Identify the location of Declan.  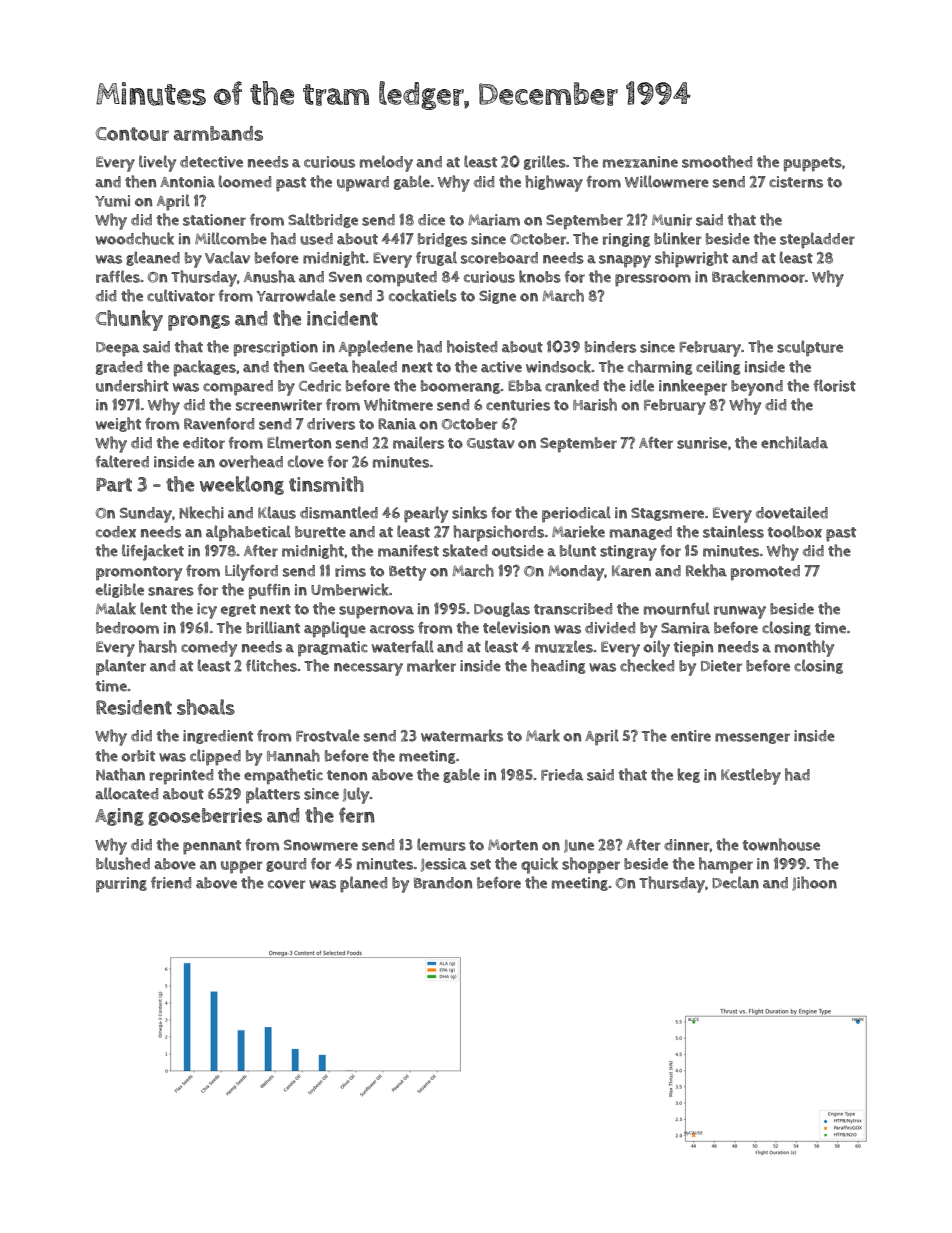
(735, 882).
